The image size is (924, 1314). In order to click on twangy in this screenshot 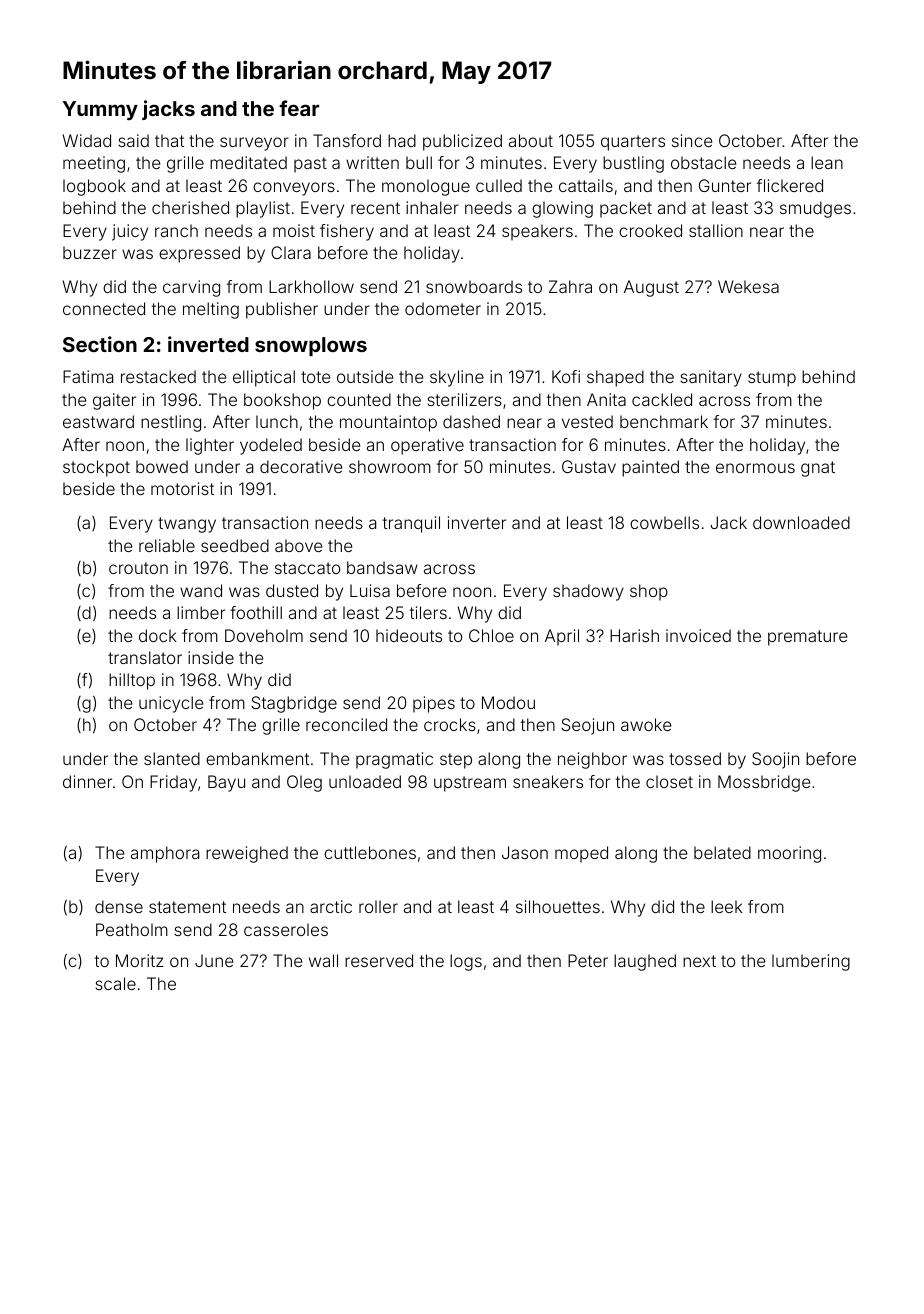, I will do `click(187, 525)`.
